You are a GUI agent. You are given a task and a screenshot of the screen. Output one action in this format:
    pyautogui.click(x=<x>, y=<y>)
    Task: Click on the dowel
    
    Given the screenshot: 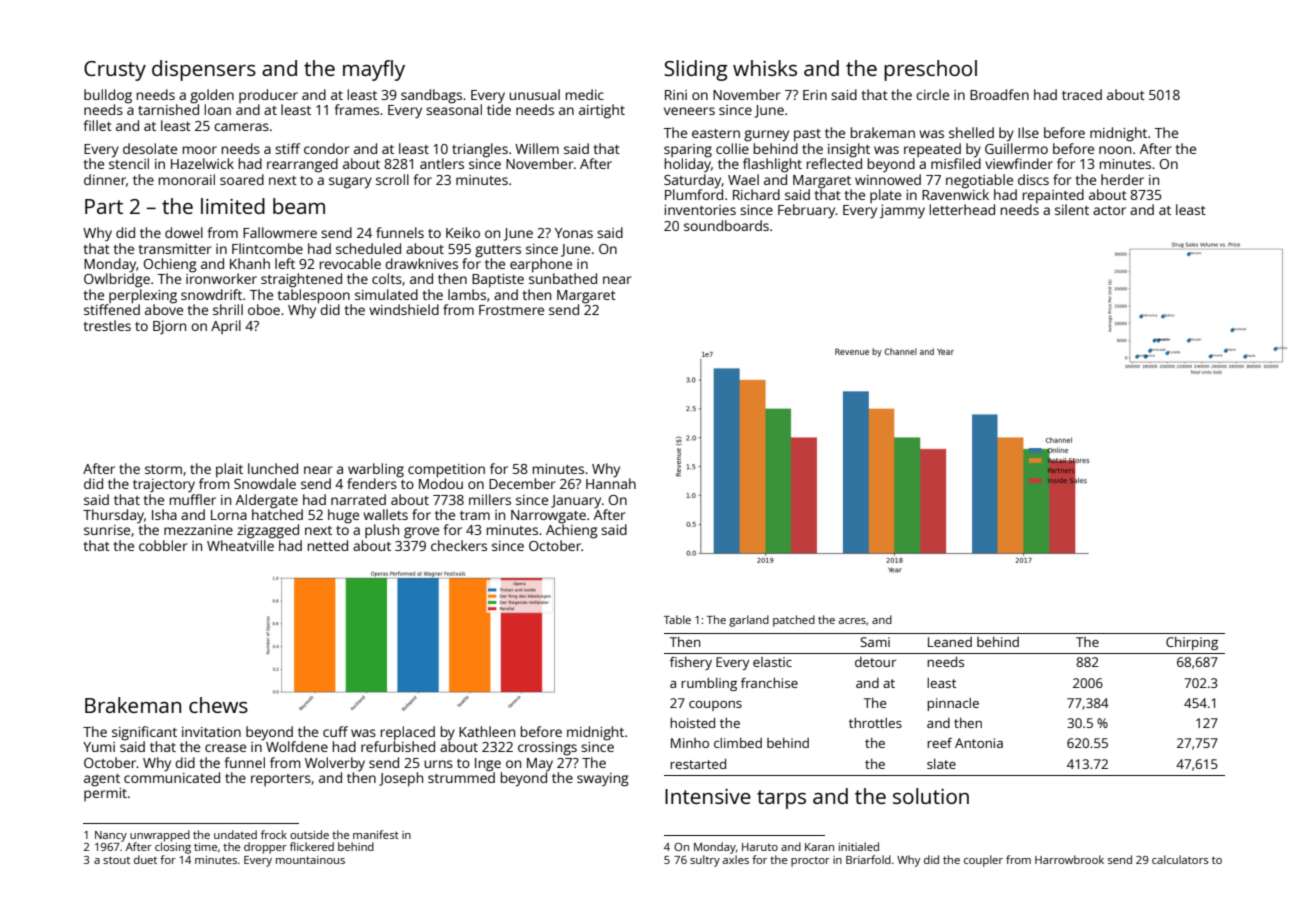 What is the action you would take?
    pyautogui.click(x=184, y=232)
